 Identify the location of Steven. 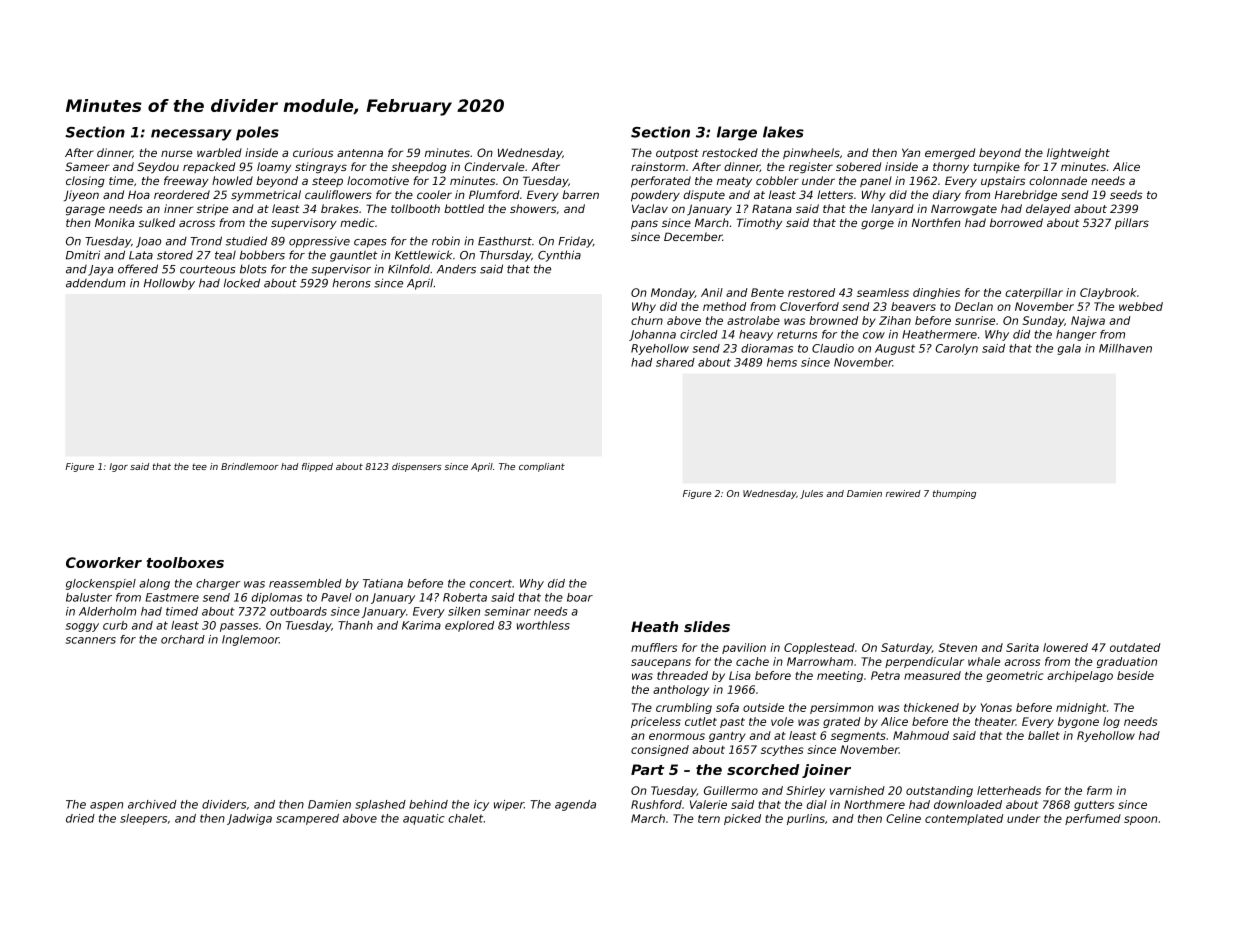
(958, 647).
